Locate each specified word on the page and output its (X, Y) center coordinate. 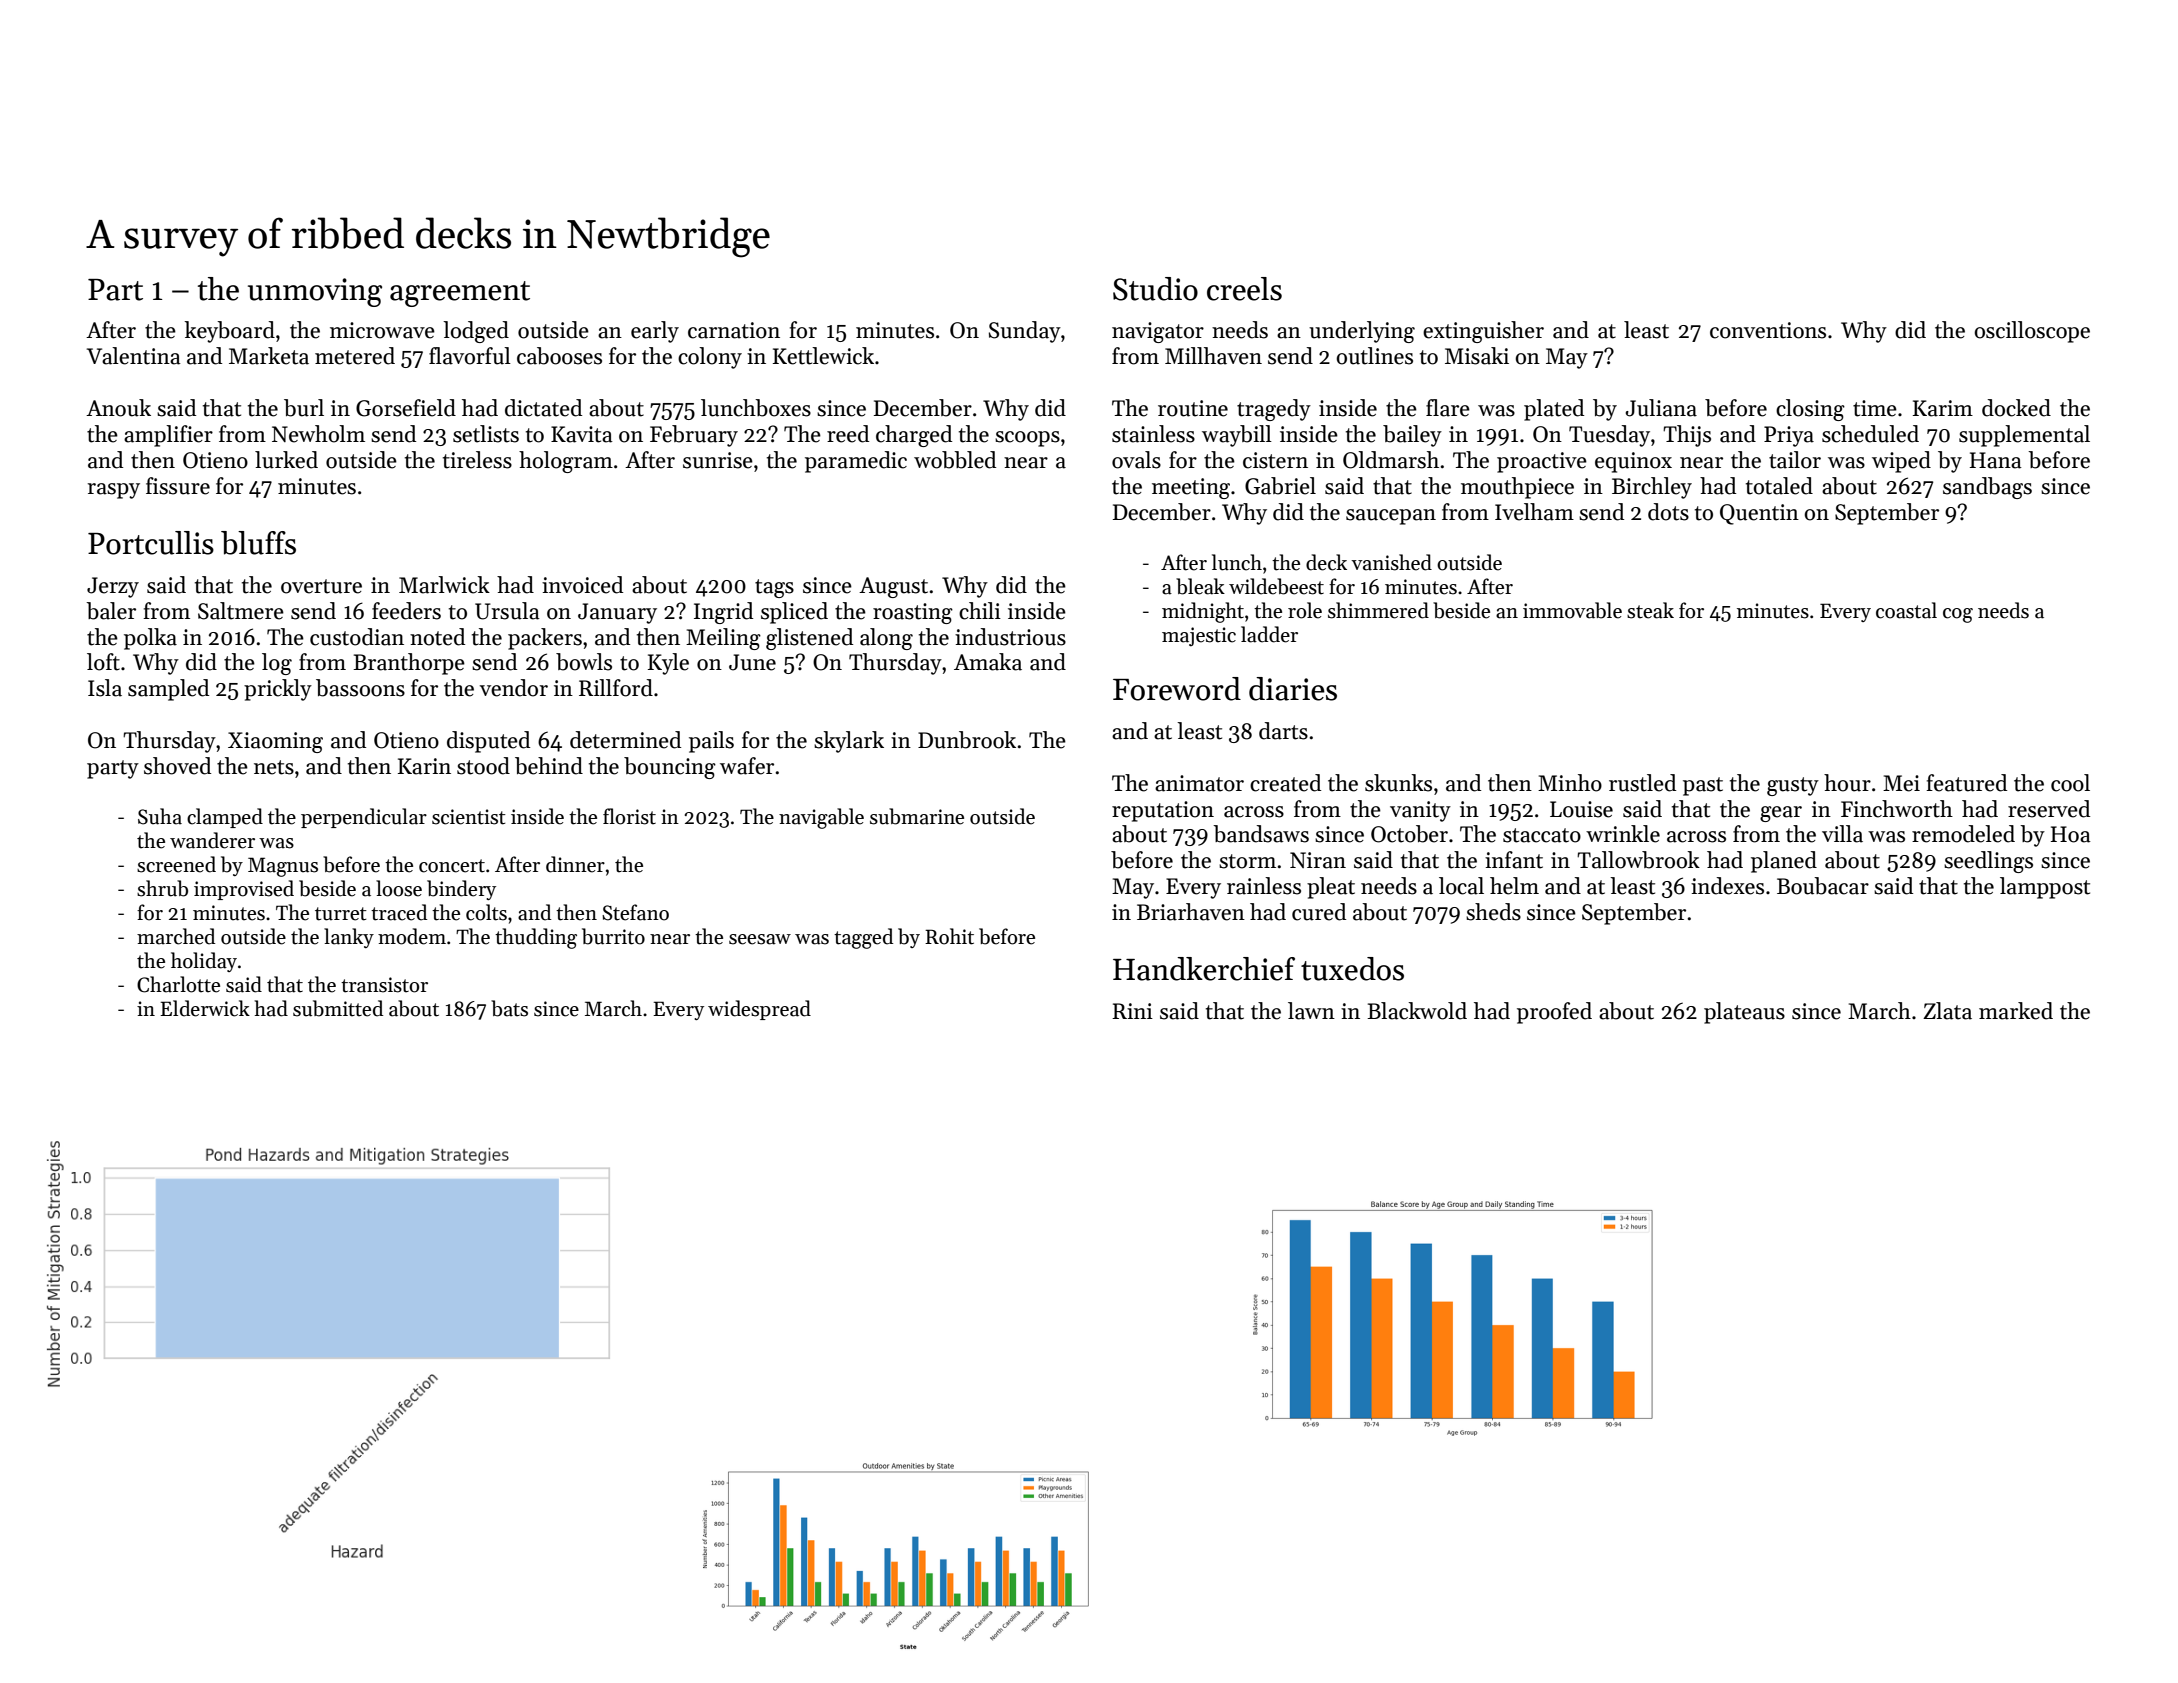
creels (1244, 289)
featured (1966, 783)
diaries (1293, 689)
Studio (1155, 289)
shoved (177, 766)
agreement (460, 294)
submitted (338, 1008)
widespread (759, 1010)
